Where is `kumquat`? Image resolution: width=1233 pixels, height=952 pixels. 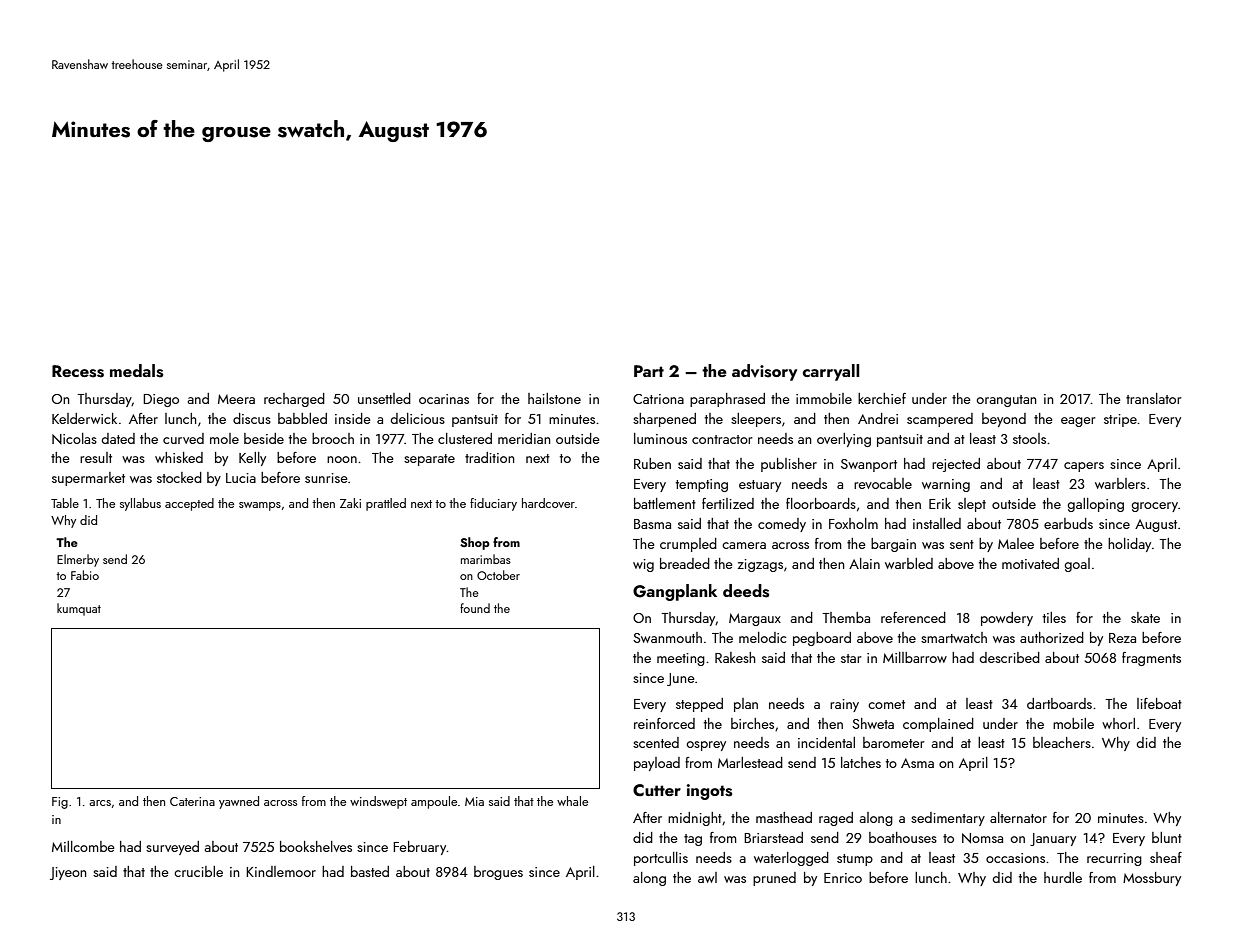
kumquat is located at coordinates (79, 609).
